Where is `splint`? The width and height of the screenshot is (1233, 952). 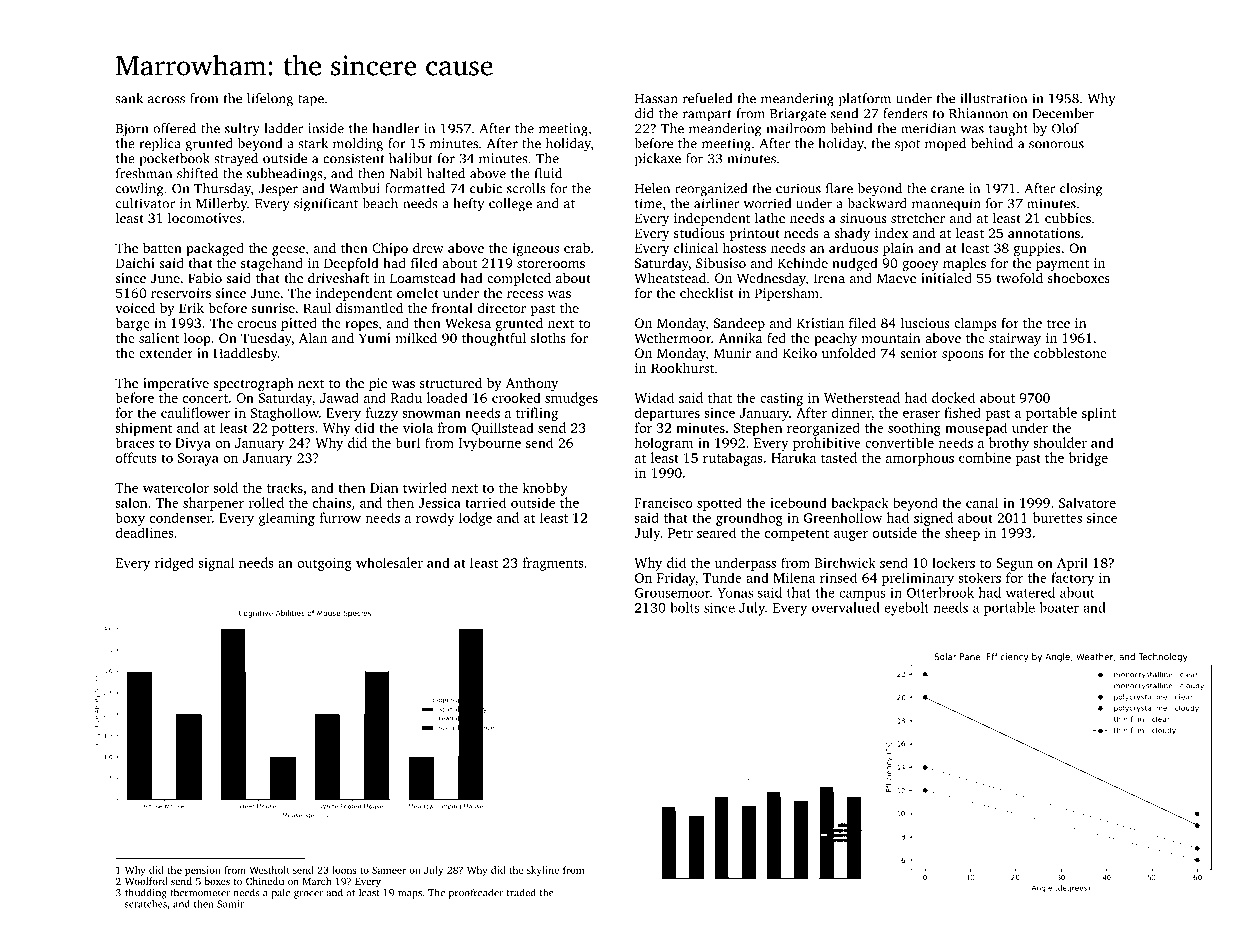
splint is located at coordinates (1099, 414).
